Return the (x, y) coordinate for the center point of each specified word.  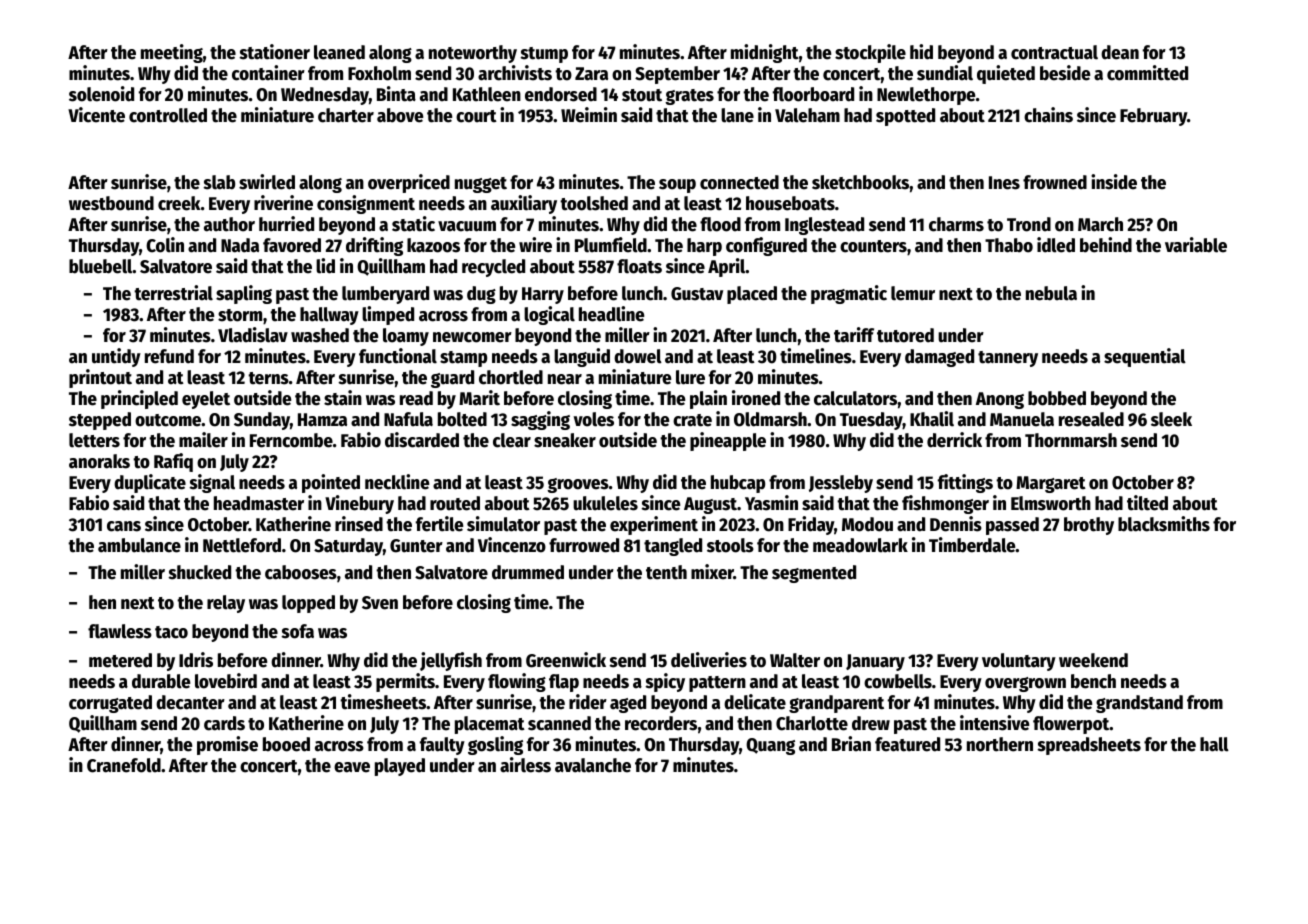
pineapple (728, 441)
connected (739, 182)
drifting (374, 246)
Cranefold (124, 765)
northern (1000, 744)
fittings (965, 483)
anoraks (99, 461)
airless (525, 765)
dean (1120, 52)
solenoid (101, 94)
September (677, 75)
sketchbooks (861, 182)
